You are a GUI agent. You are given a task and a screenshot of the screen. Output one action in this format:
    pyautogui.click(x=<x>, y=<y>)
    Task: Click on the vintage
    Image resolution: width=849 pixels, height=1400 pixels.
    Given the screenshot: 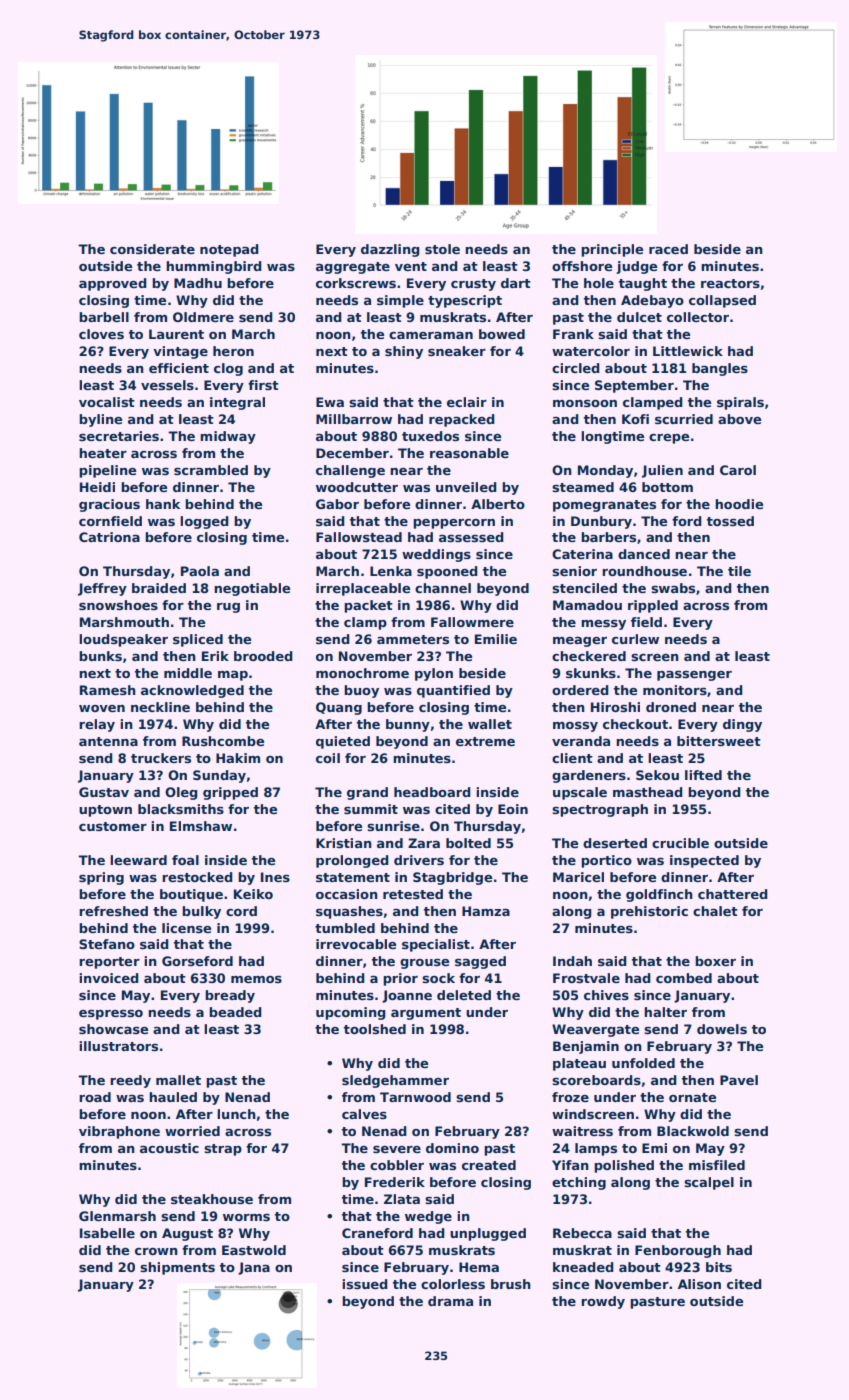 What is the action you would take?
    pyautogui.click(x=180, y=352)
